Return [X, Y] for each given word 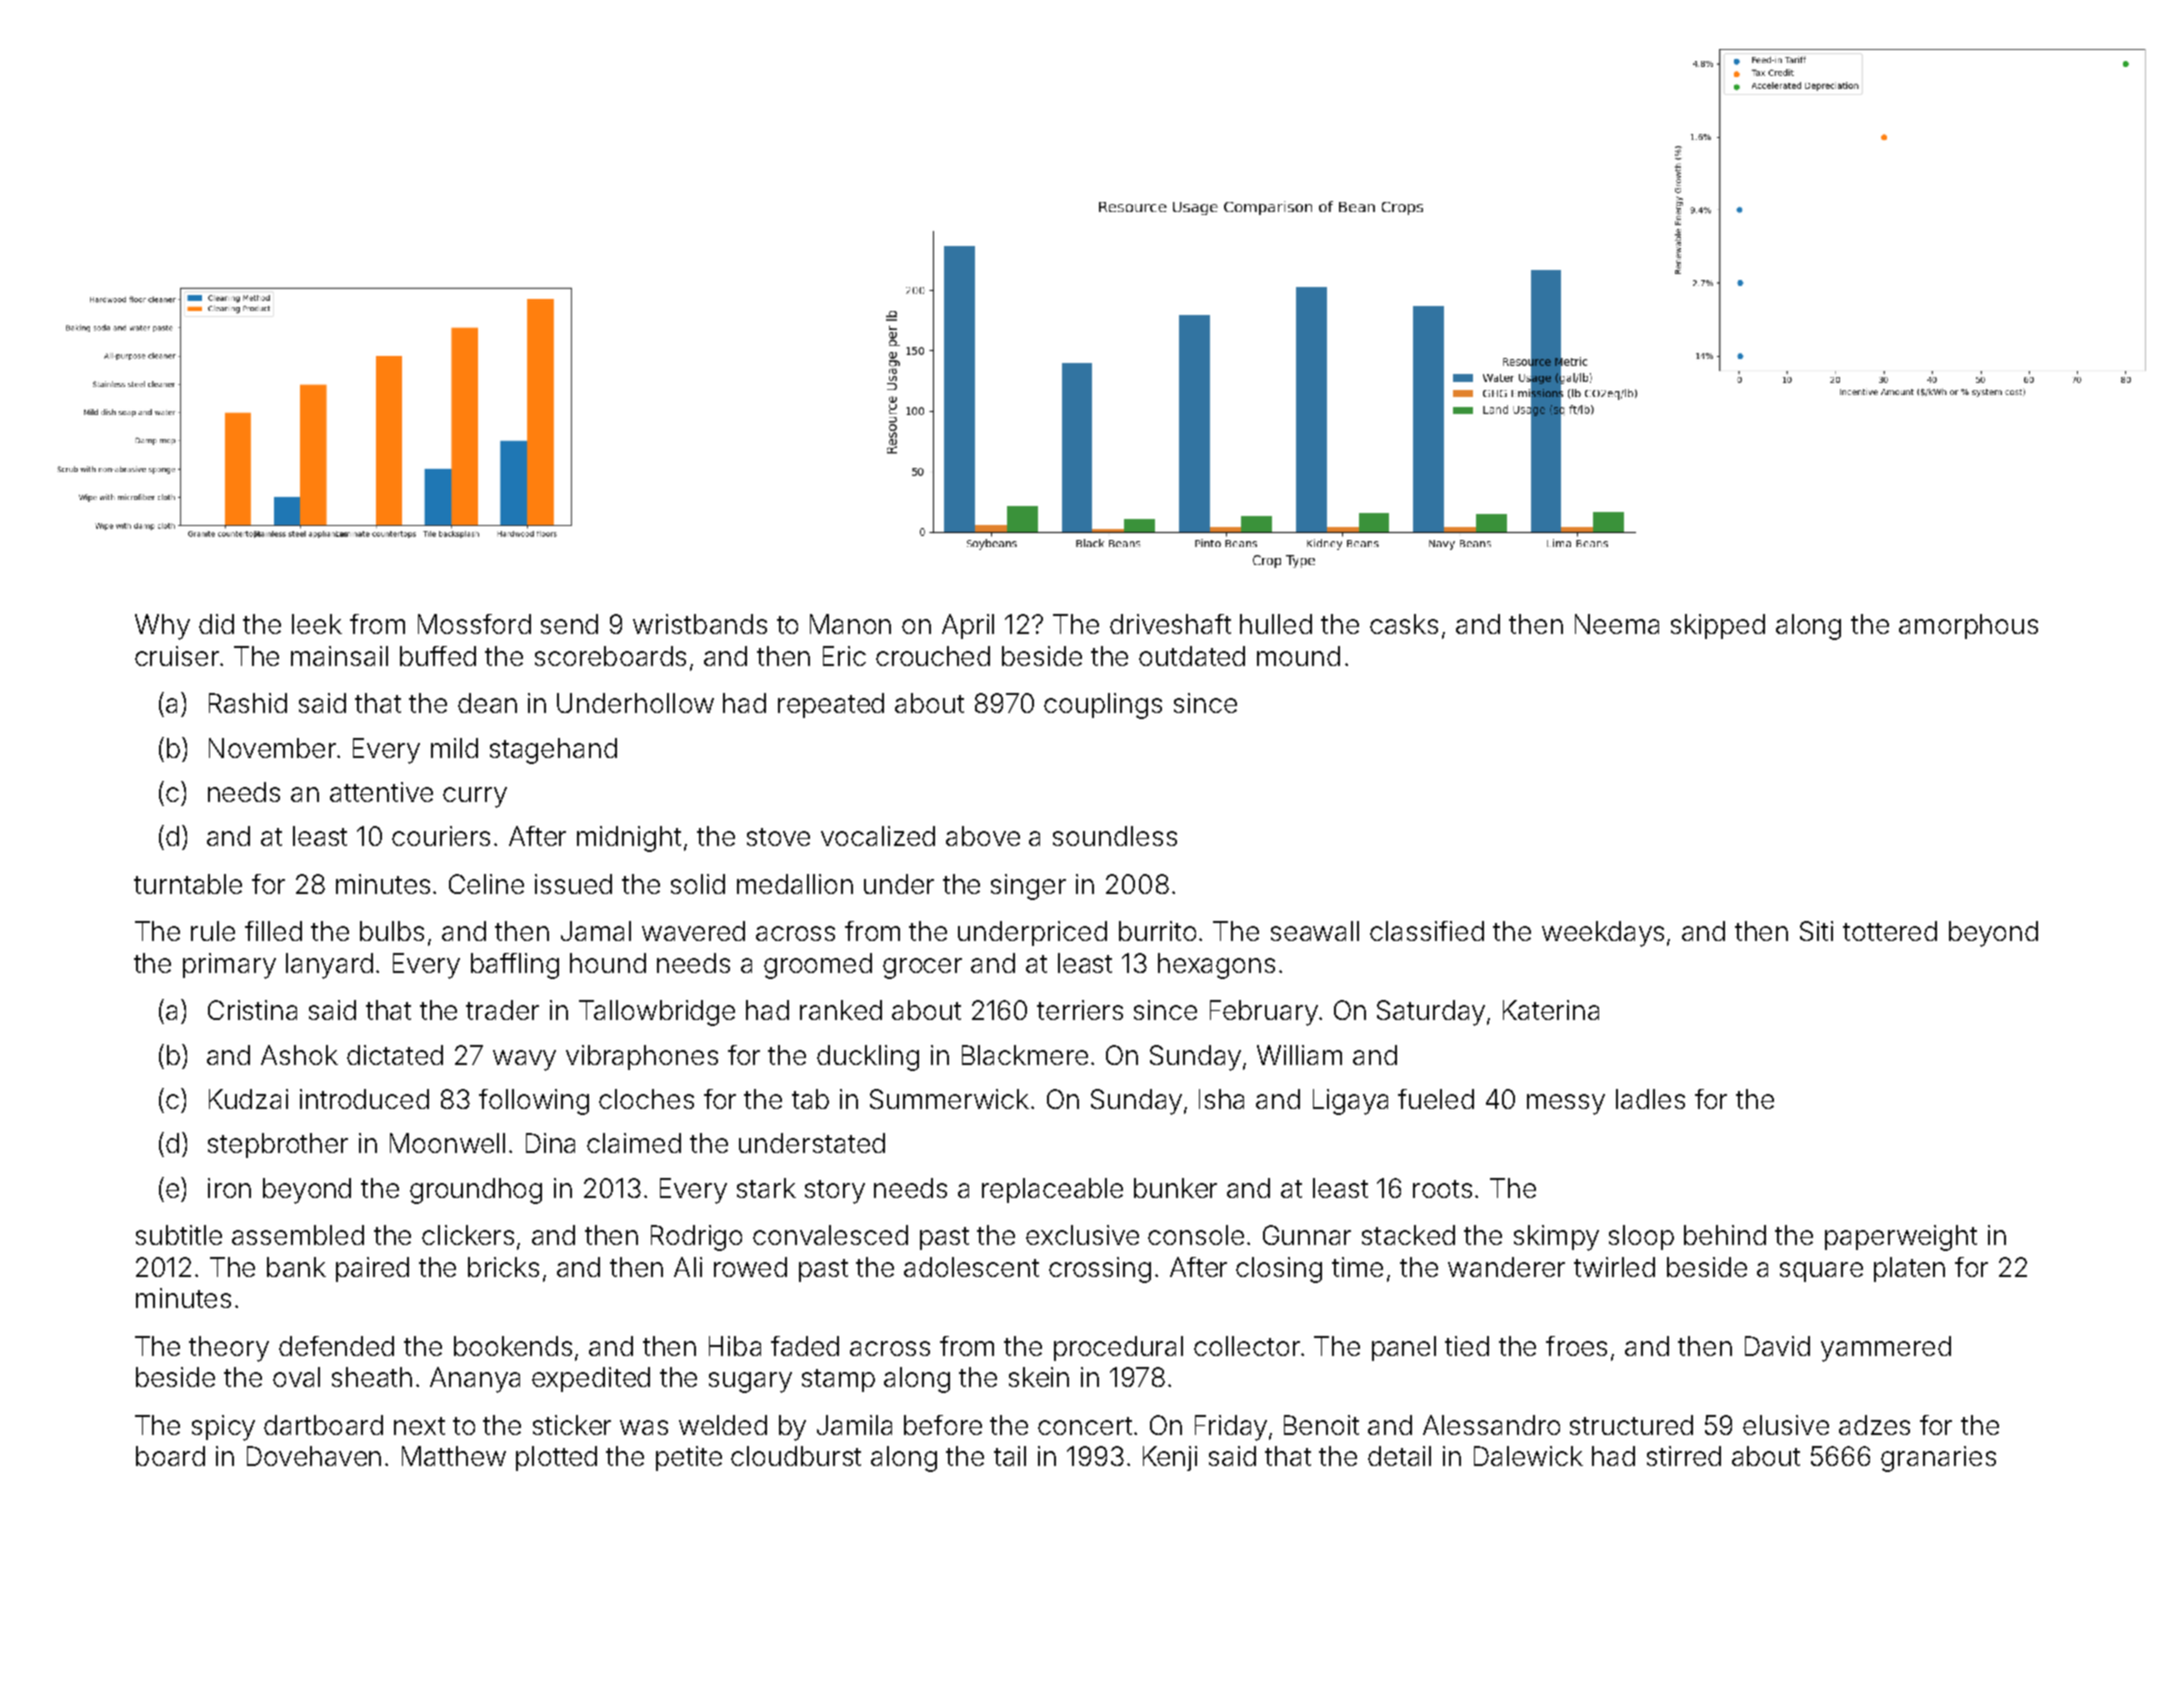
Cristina [252, 1010]
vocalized [878, 836]
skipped [1718, 626]
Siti [1816, 931]
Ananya [475, 1380]
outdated [1192, 656]
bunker [1175, 1188]
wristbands [700, 624]
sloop [1641, 1237]
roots [1442, 1189]
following [534, 1102]
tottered [1890, 931]
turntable [188, 884]
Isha [1221, 1099]
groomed [818, 966]
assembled [298, 1235]
